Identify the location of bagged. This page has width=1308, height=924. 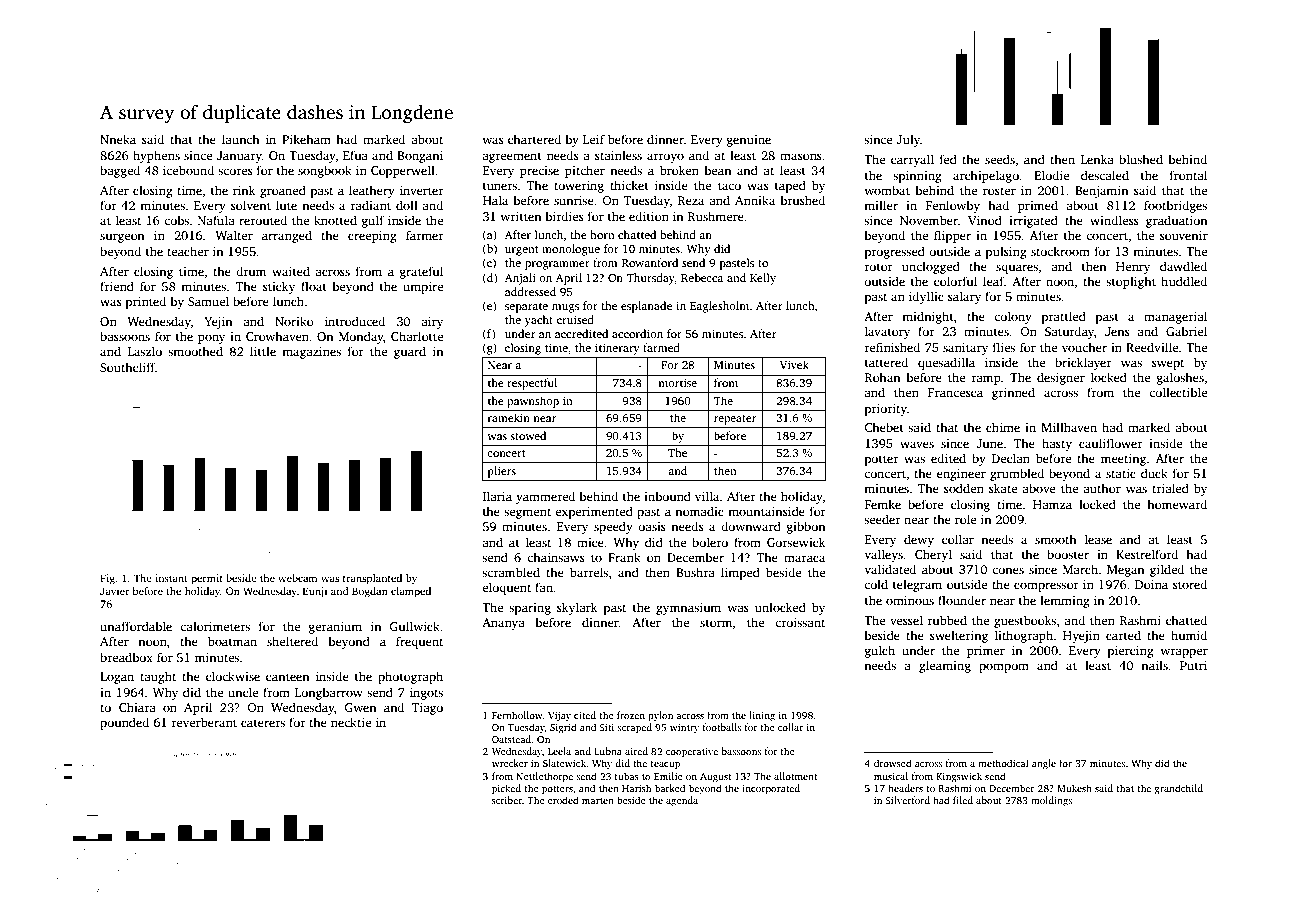
(120, 171).
